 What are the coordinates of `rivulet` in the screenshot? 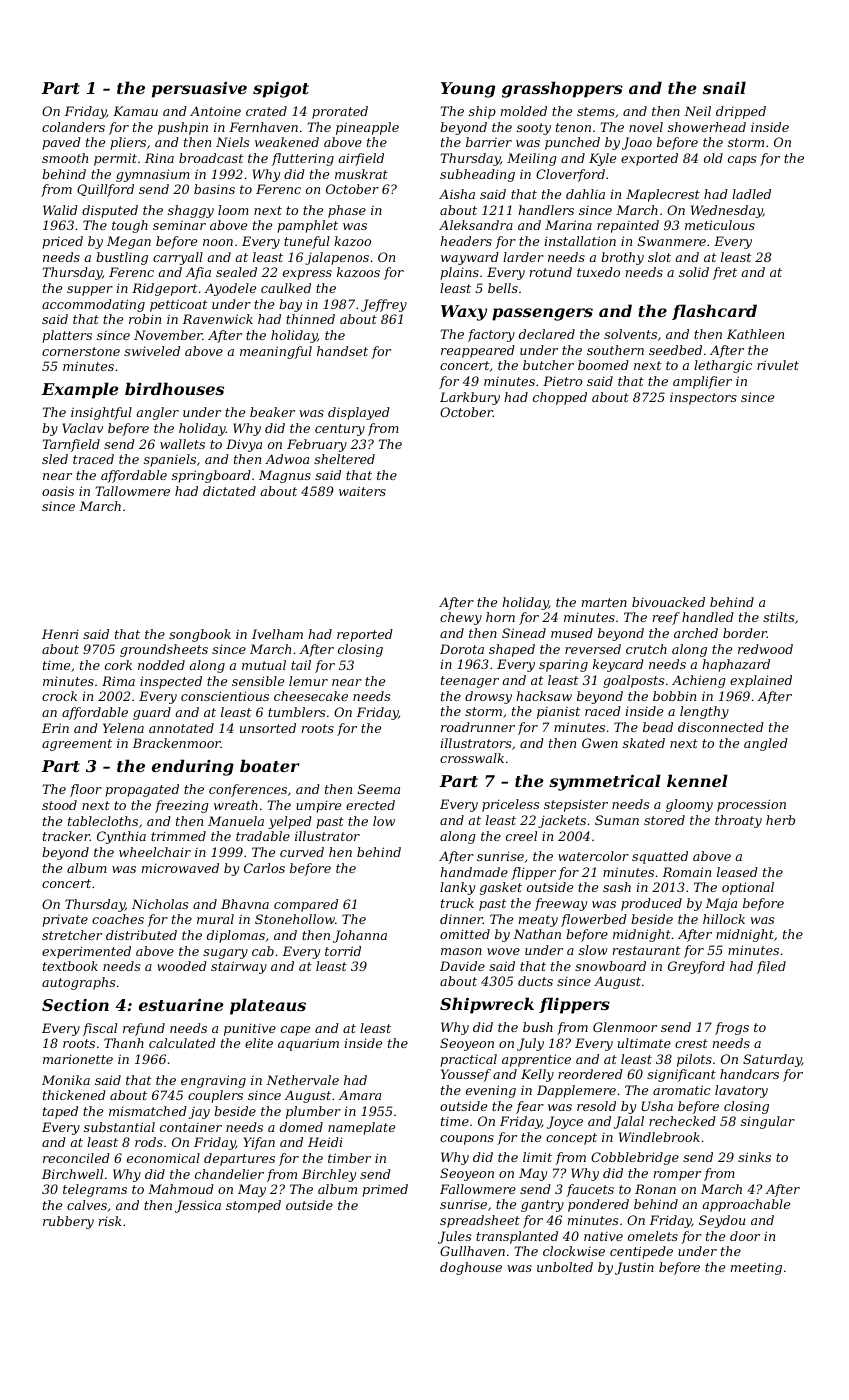 It's located at (778, 365).
